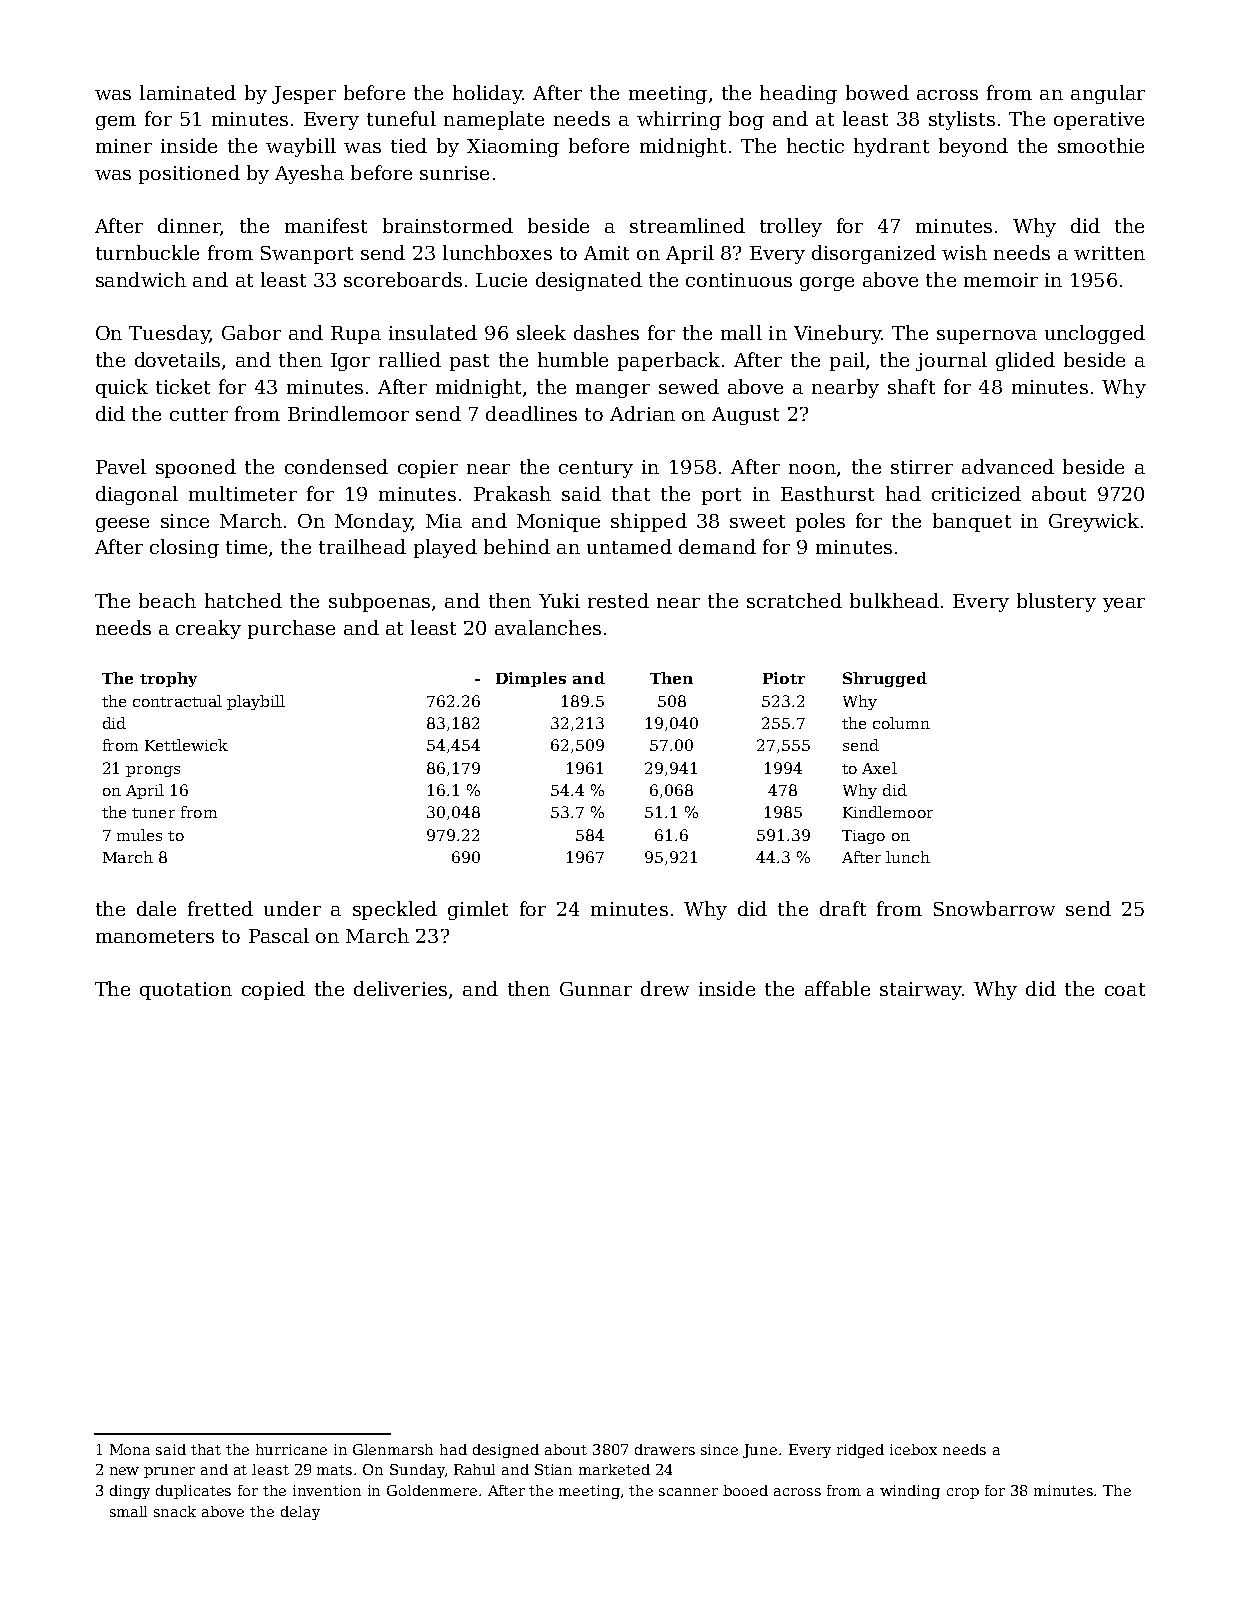  I want to click on fretted, so click(220, 908).
